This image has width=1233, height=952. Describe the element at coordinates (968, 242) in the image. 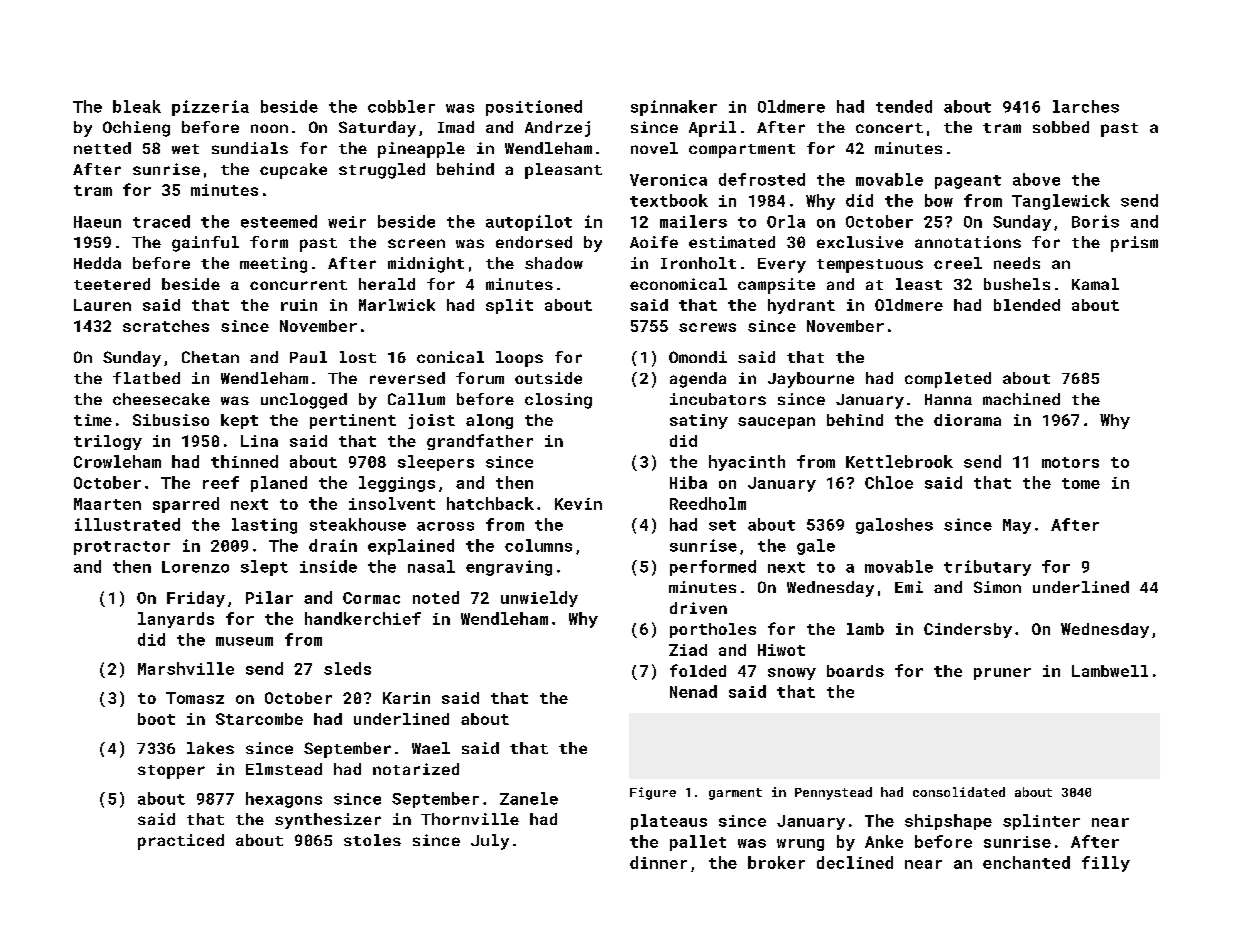

I see `annotations` at that location.
